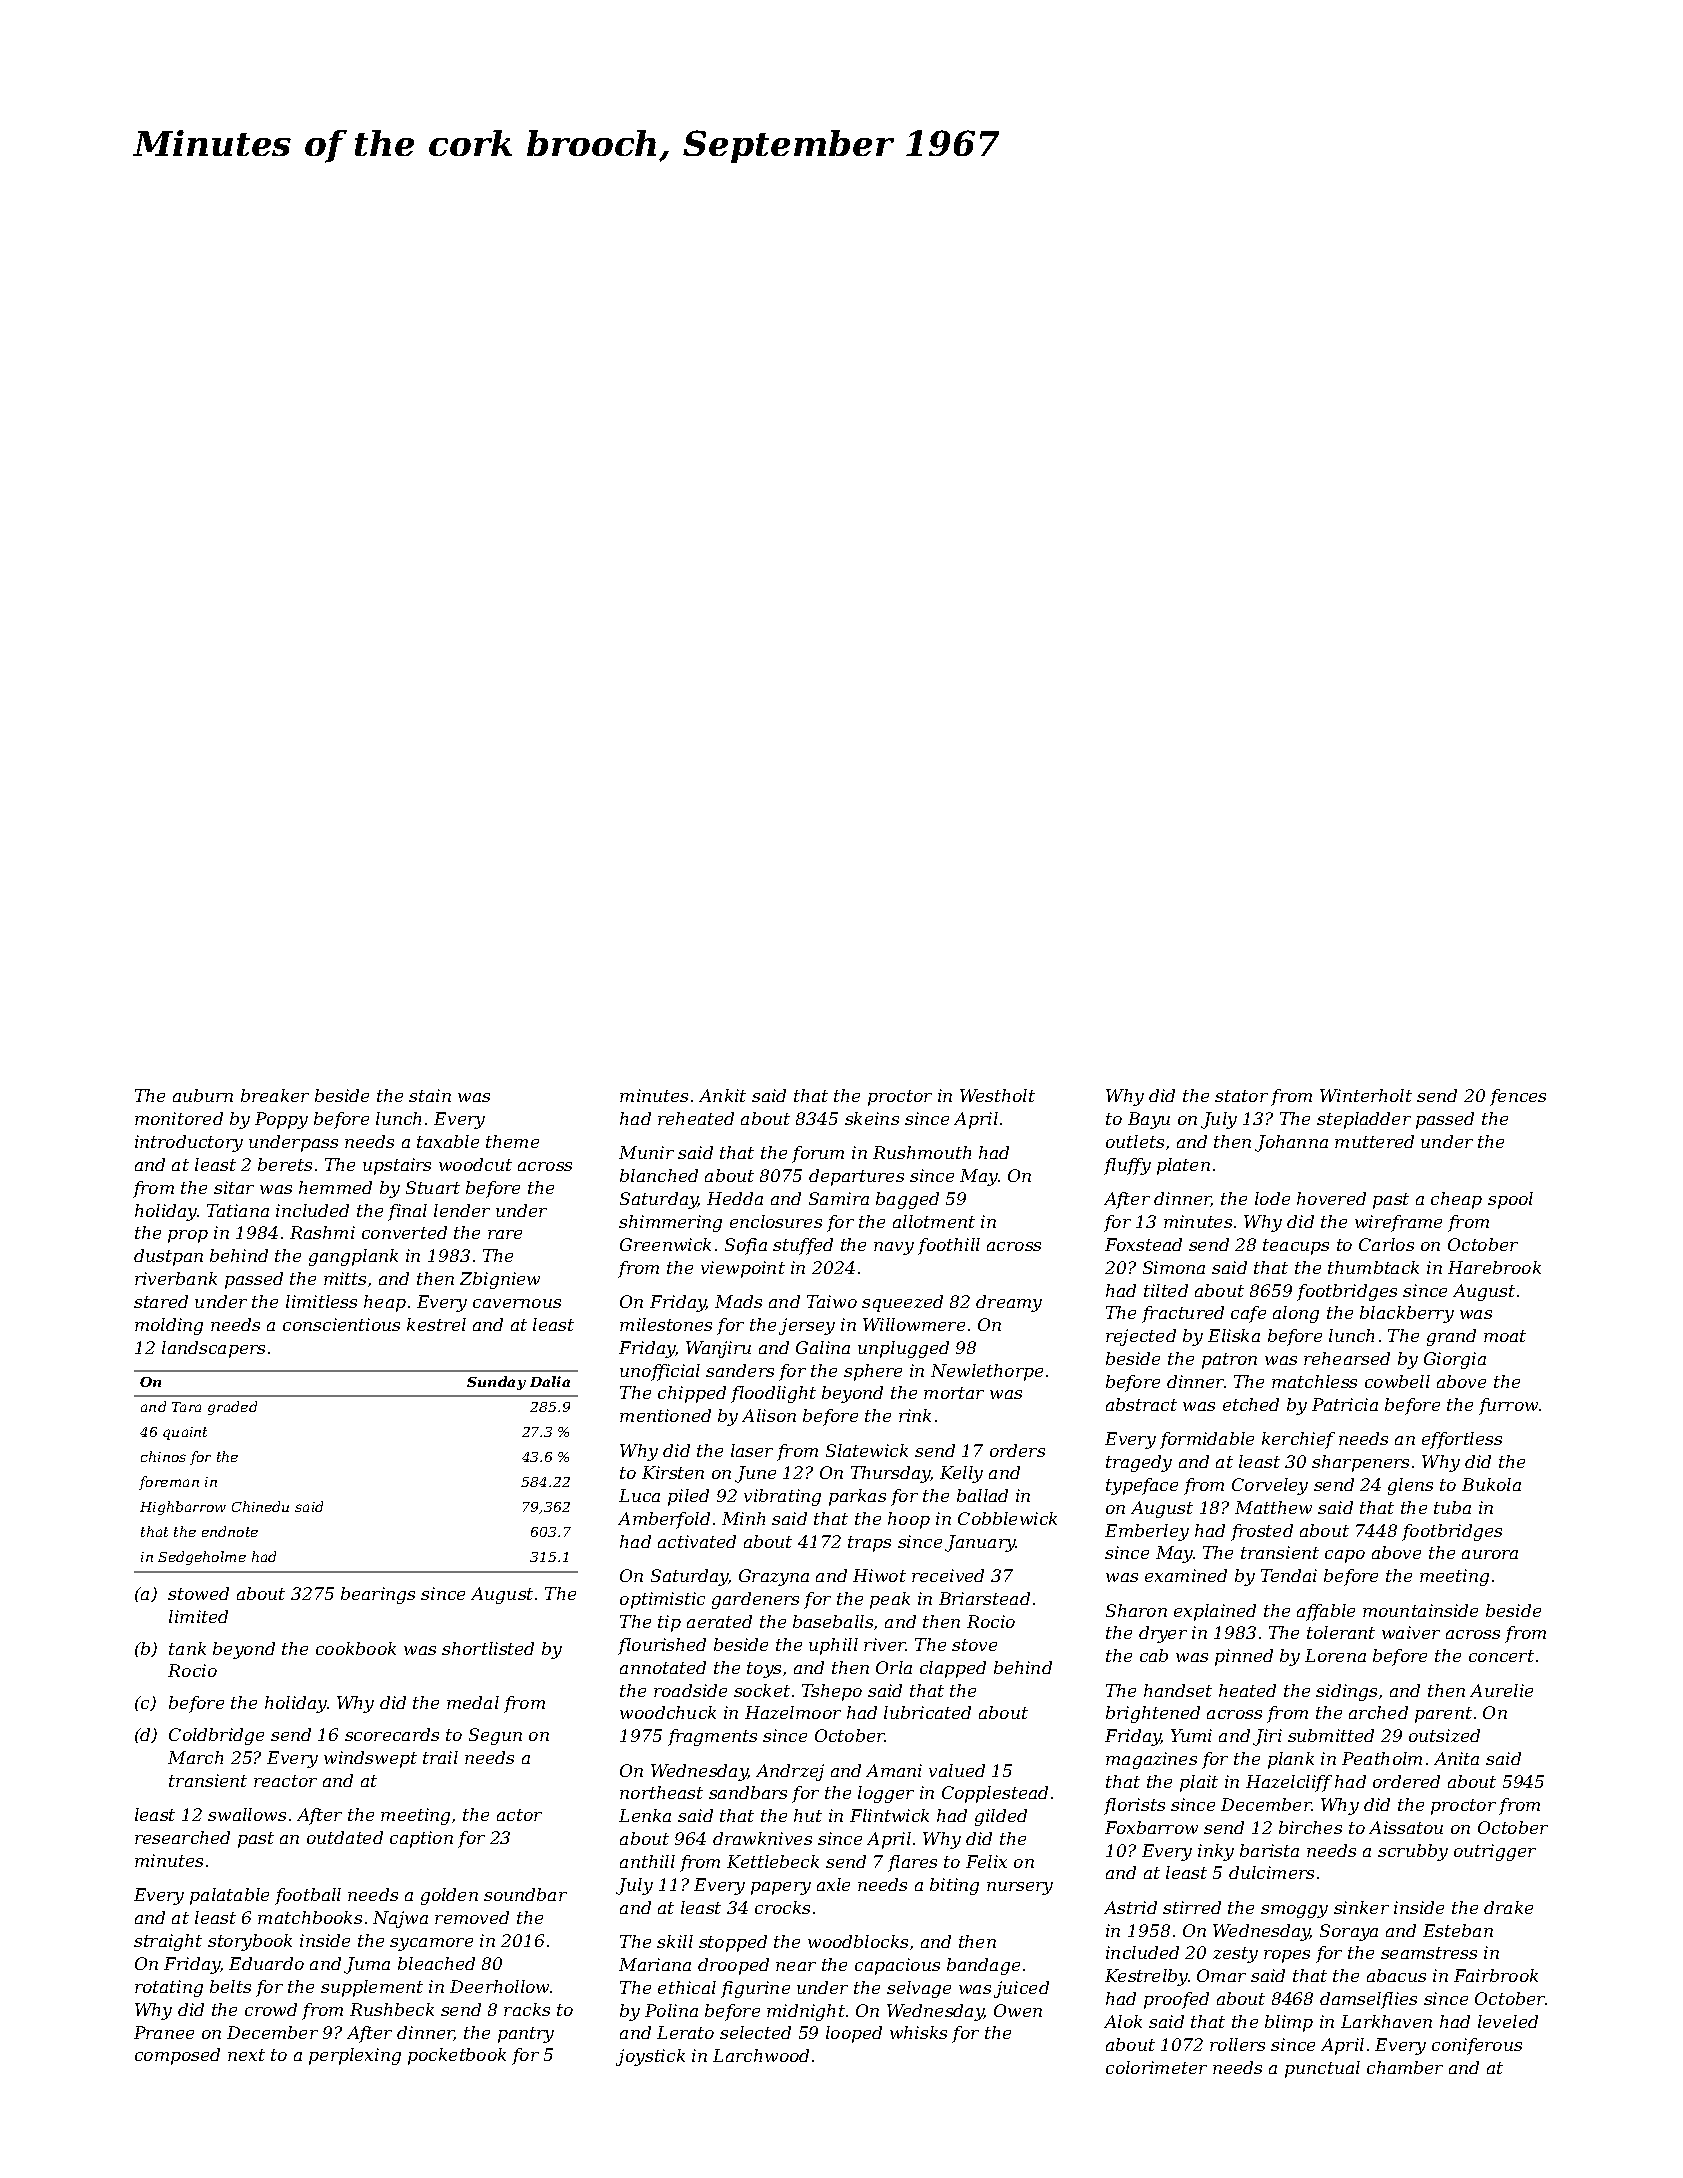 This screenshot has width=1683, height=2178. Describe the element at coordinates (1491, 1484) in the screenshot. I see `Bukola` at that location.
